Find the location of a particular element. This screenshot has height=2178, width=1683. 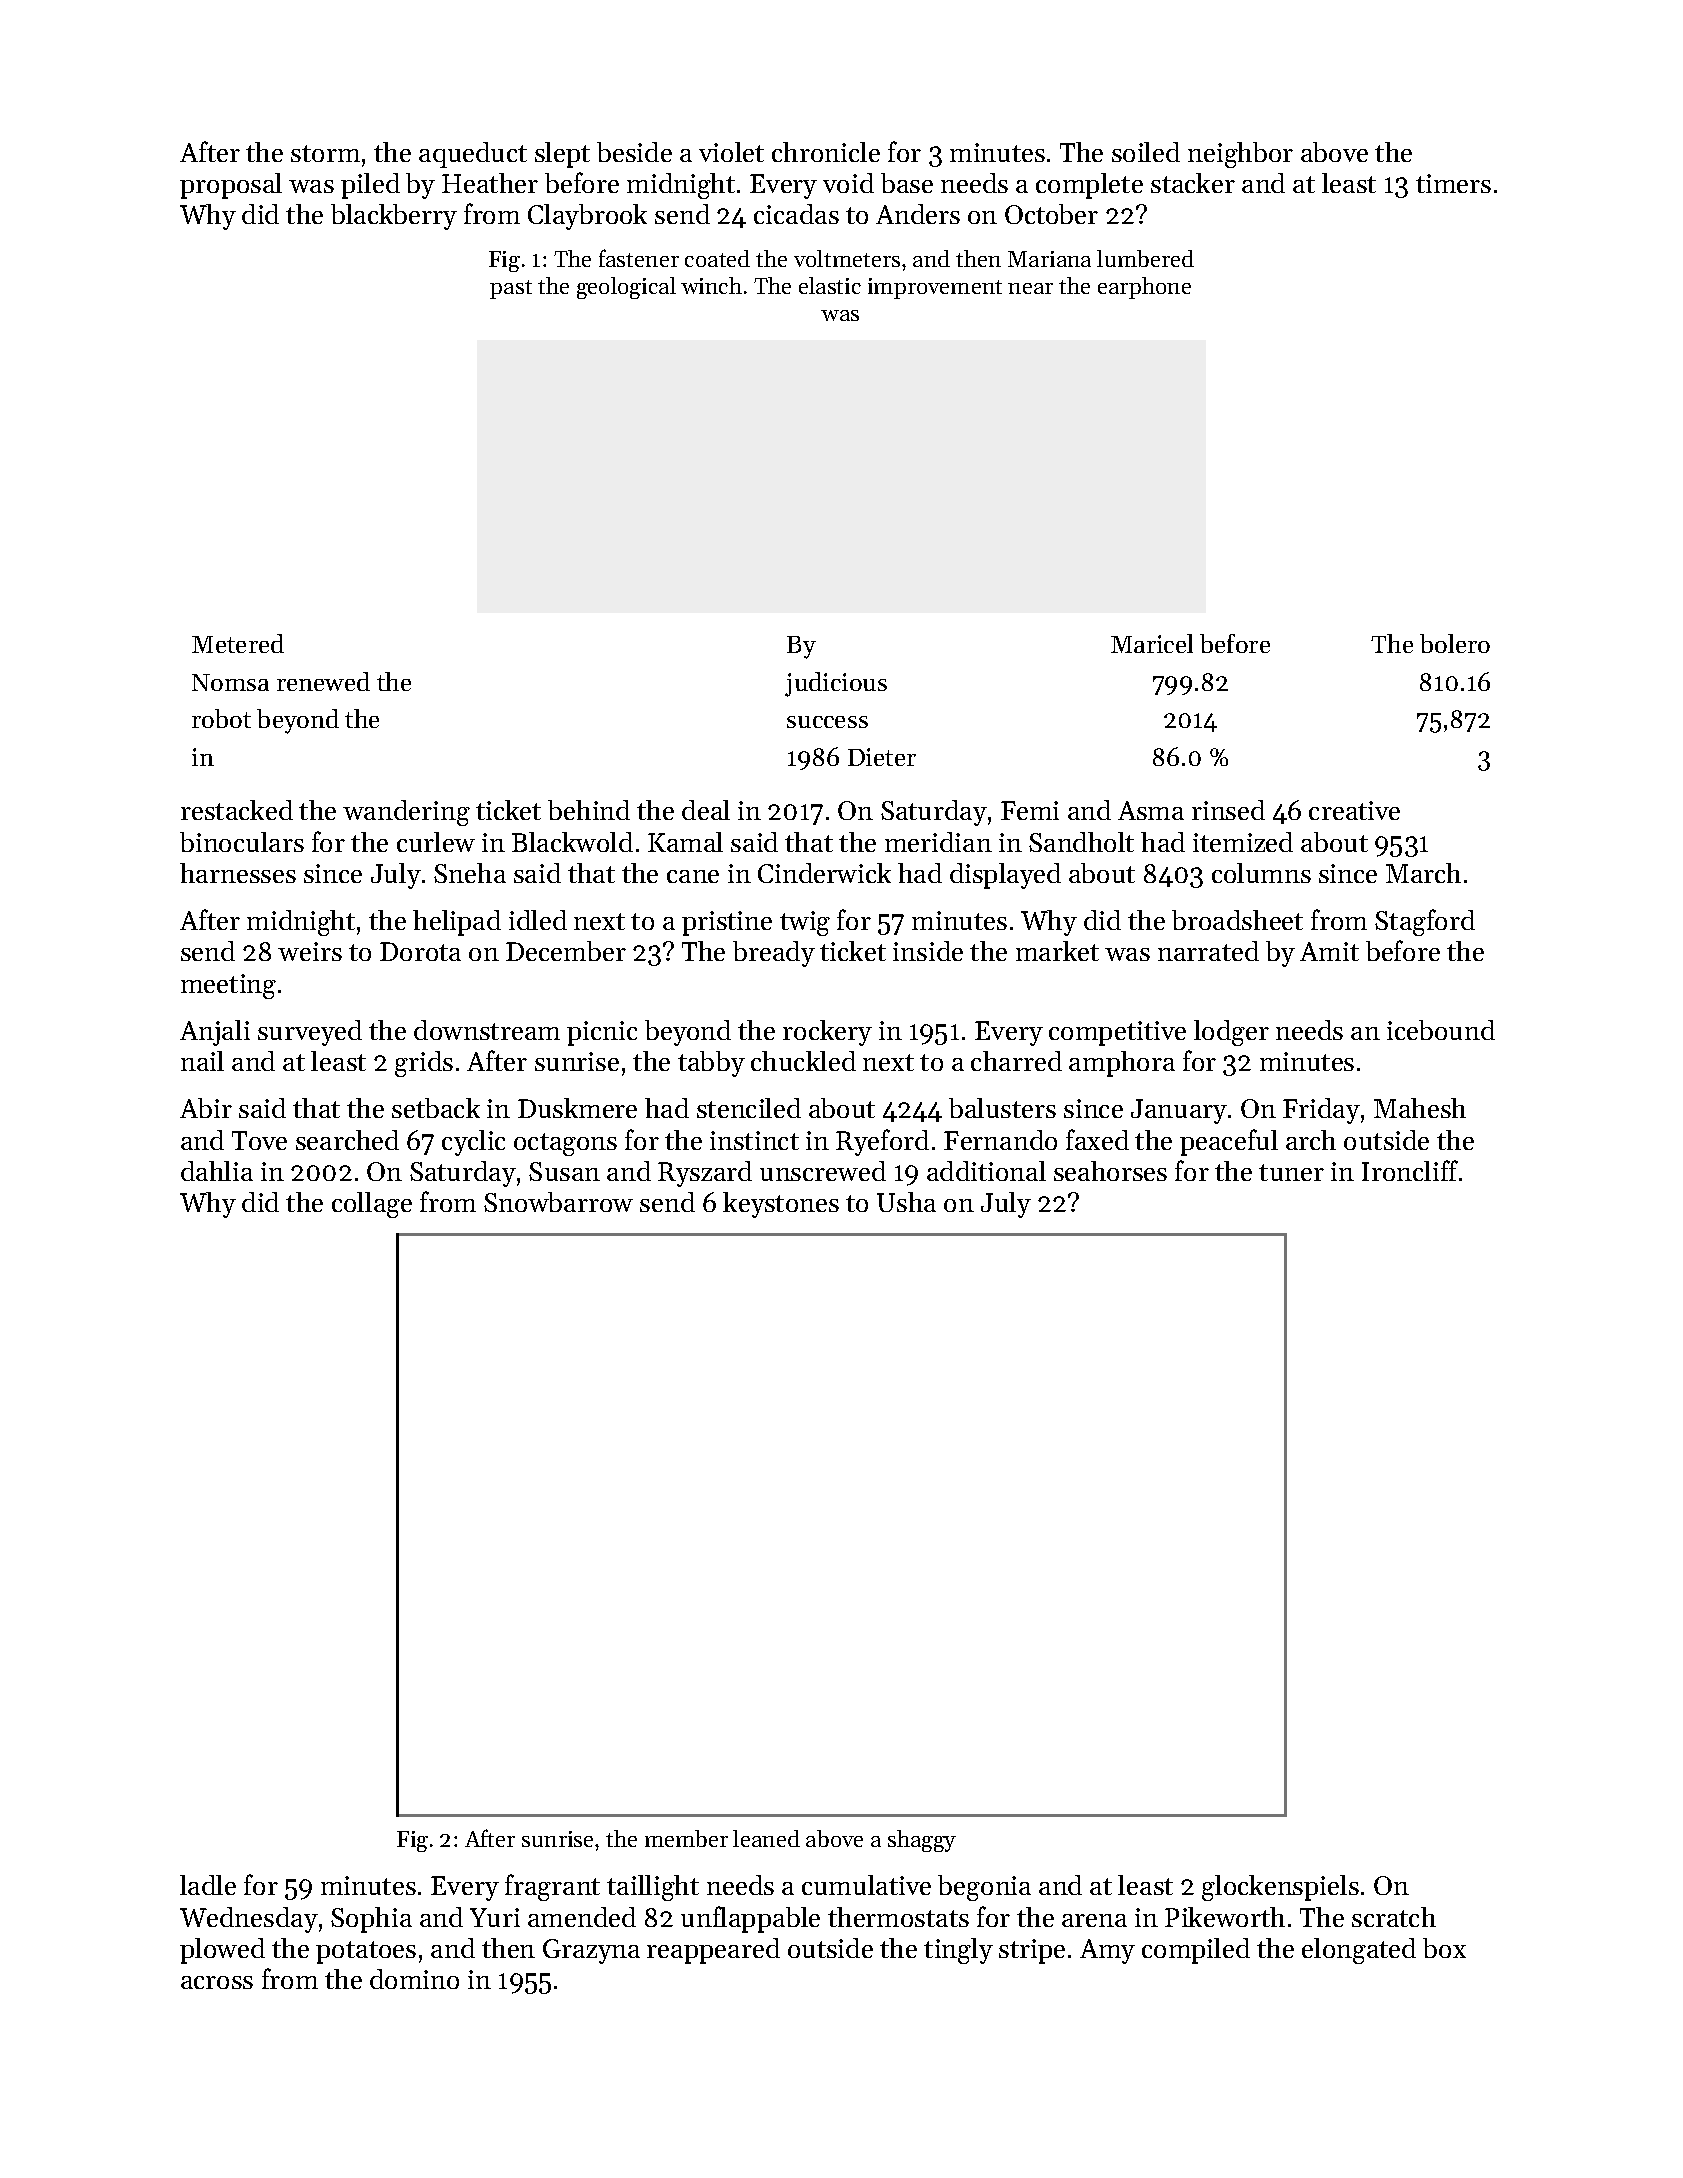

voltmeters is located at coordinates (847, 258).
